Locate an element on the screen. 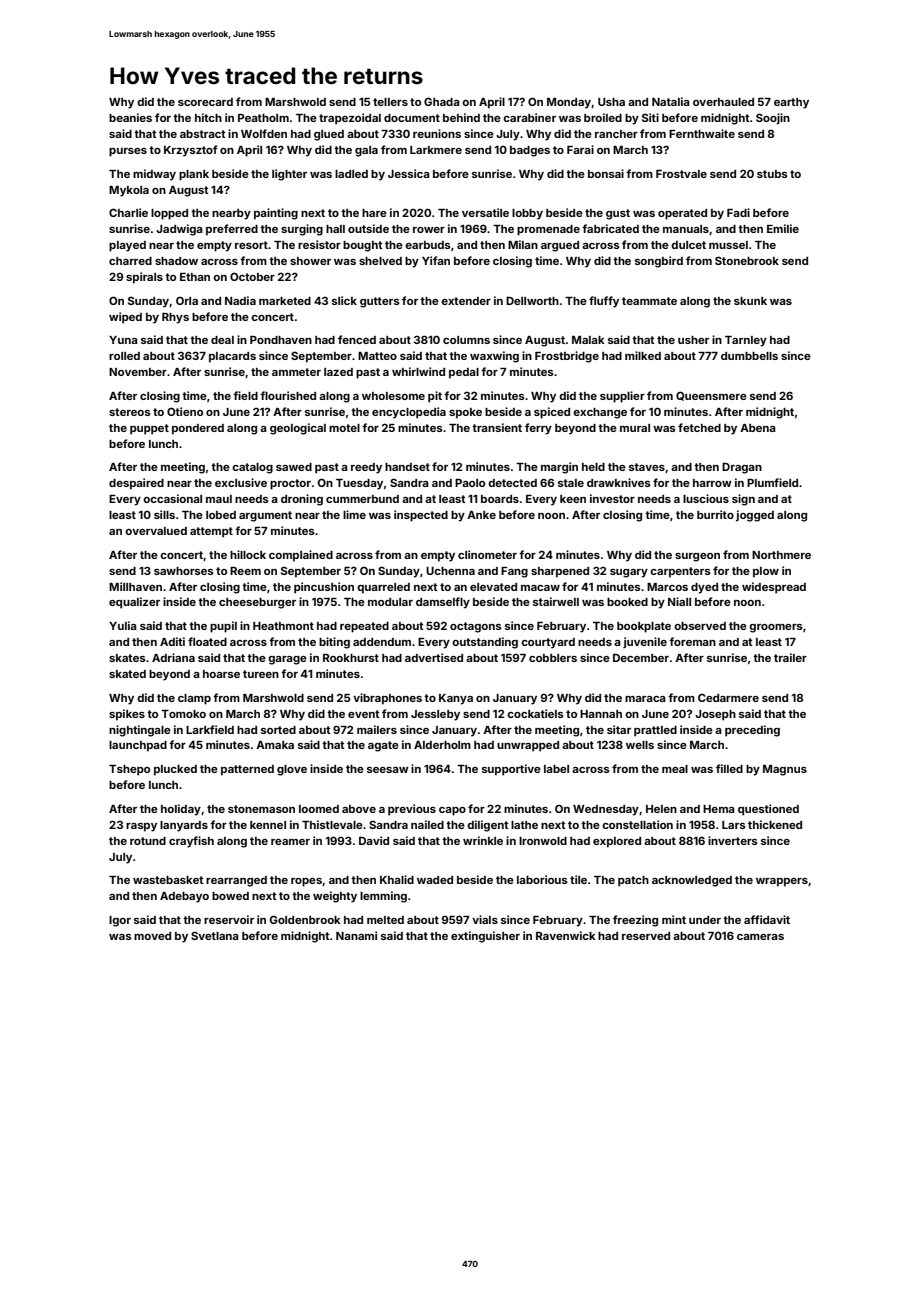 This screenshot has width=924, height=1308. despaired is located at coordinates (136, 484).
